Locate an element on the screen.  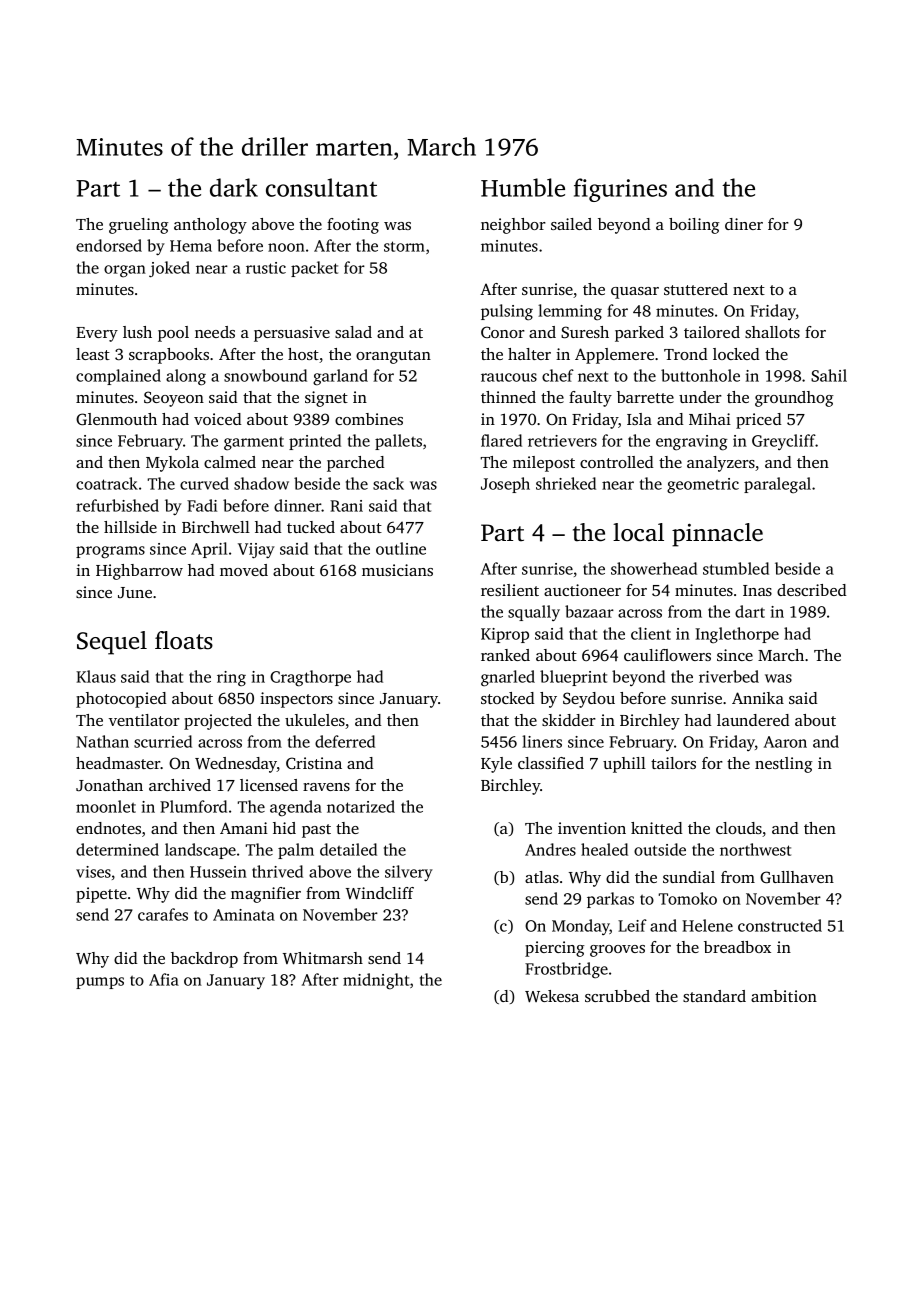
snowbound is located at coordinates (265, 375).
